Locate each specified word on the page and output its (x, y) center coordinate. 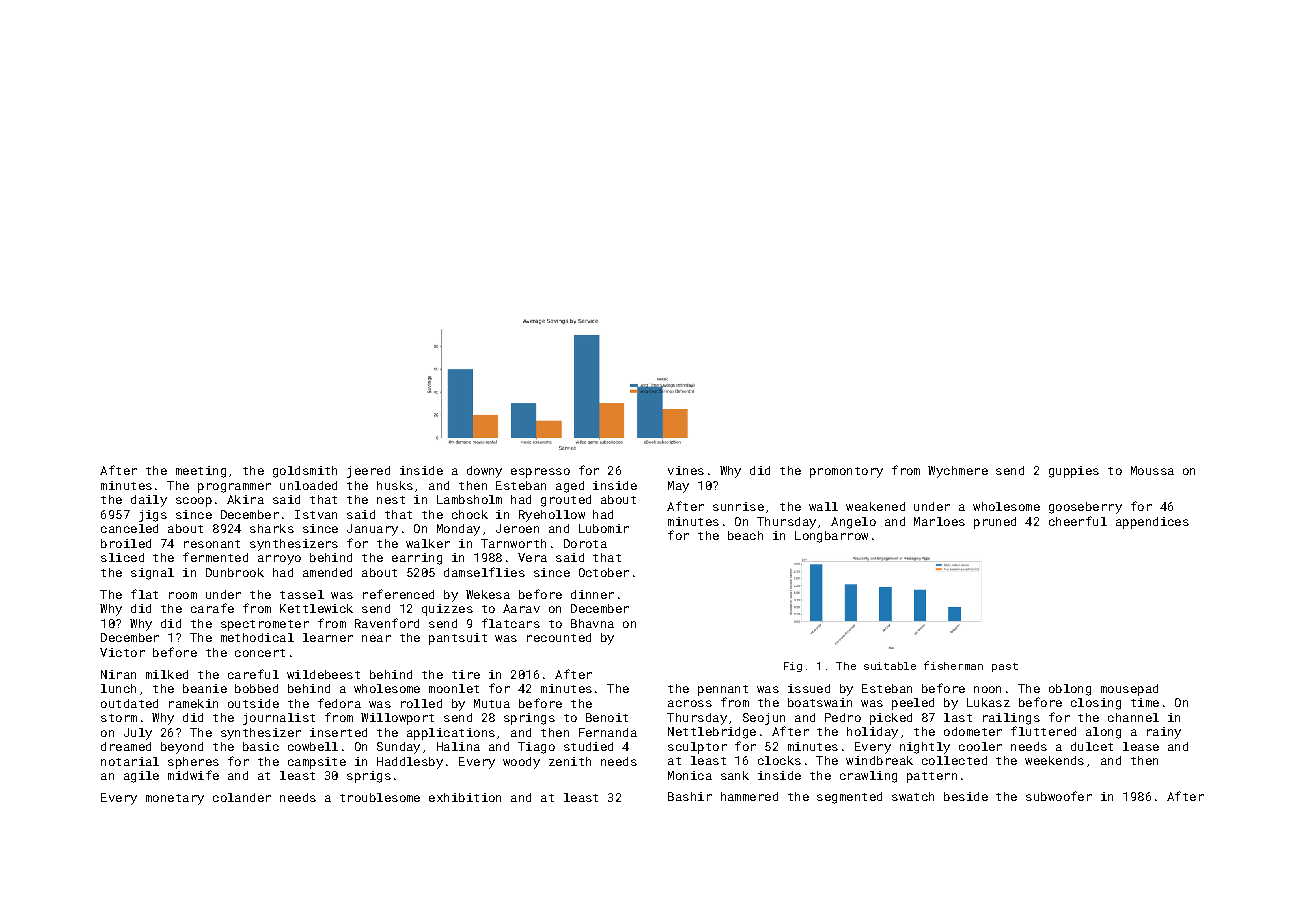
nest (391, 500)
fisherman (953, 665)
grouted (566, 501)
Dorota (585, 543)
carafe (212, 608)
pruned (995, 523)
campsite (317, 763)
